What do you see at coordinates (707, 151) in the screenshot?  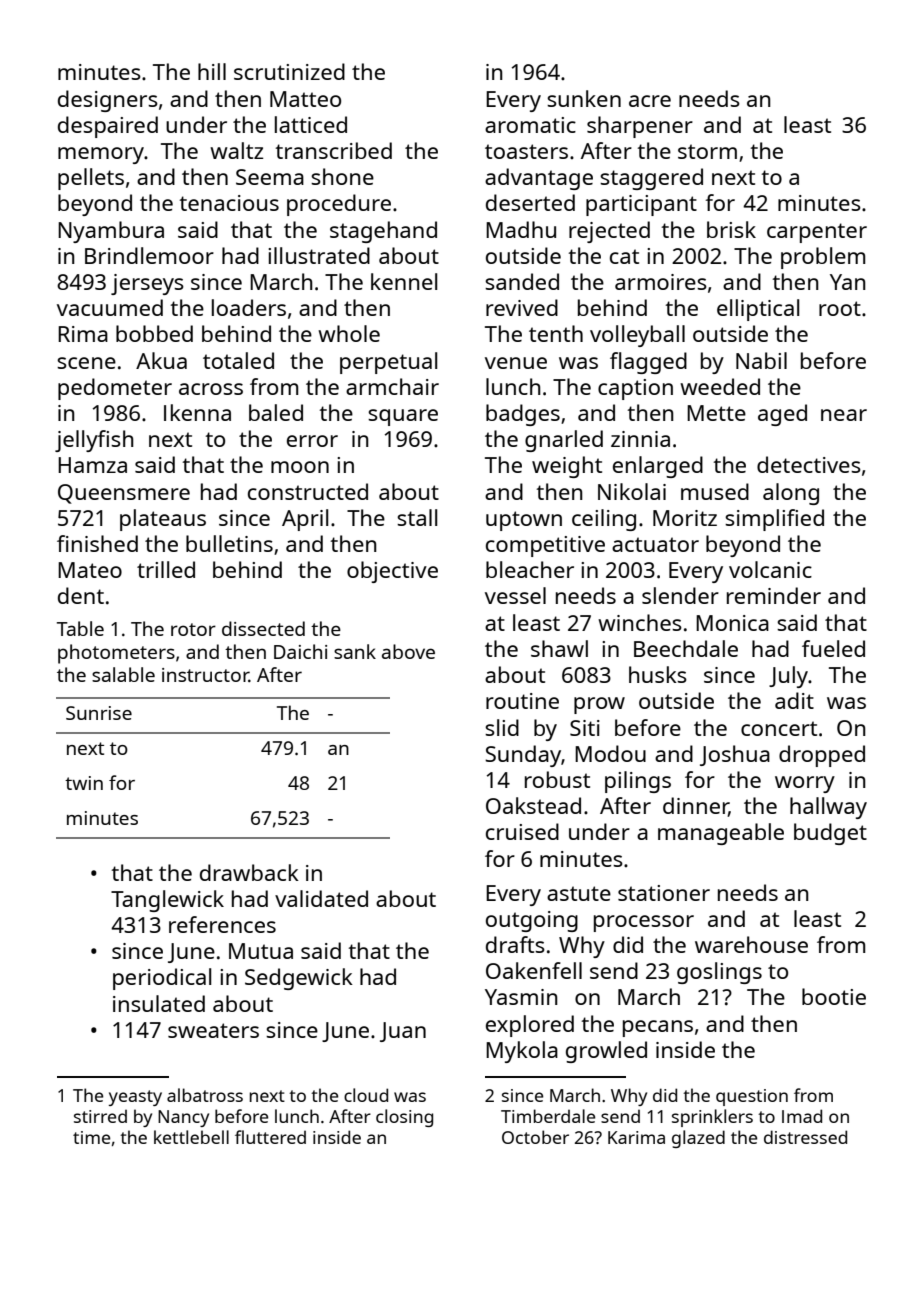 I see `storm` at bounding box center [707, 151].
